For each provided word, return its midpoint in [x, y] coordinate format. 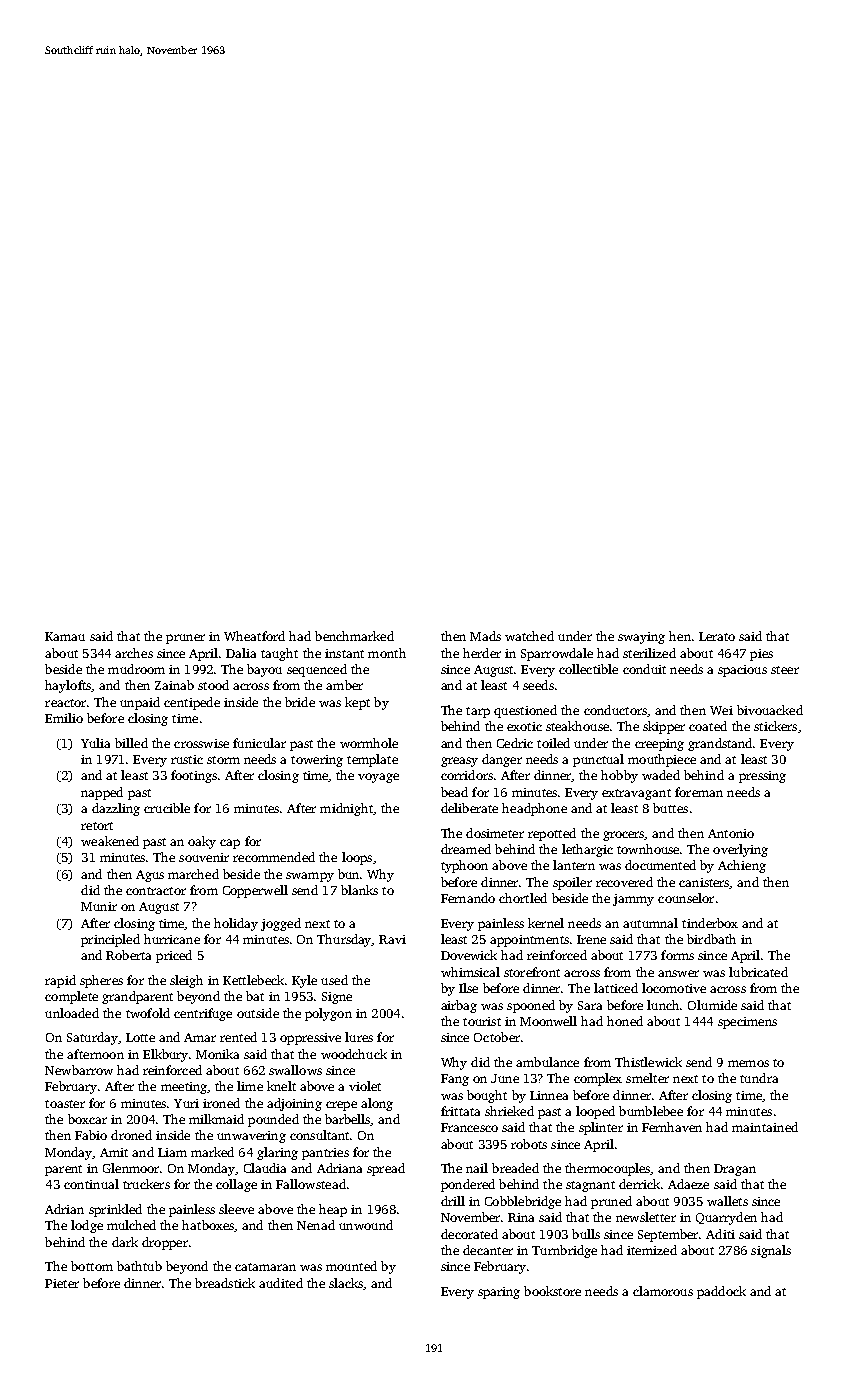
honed [625, 1021]
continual [91, 1184]
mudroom [136, 669]
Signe [337, 998]
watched [529, 636]
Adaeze [688, 1184]
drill [453, 1201]
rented [238, 1037]
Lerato [717, 636]
